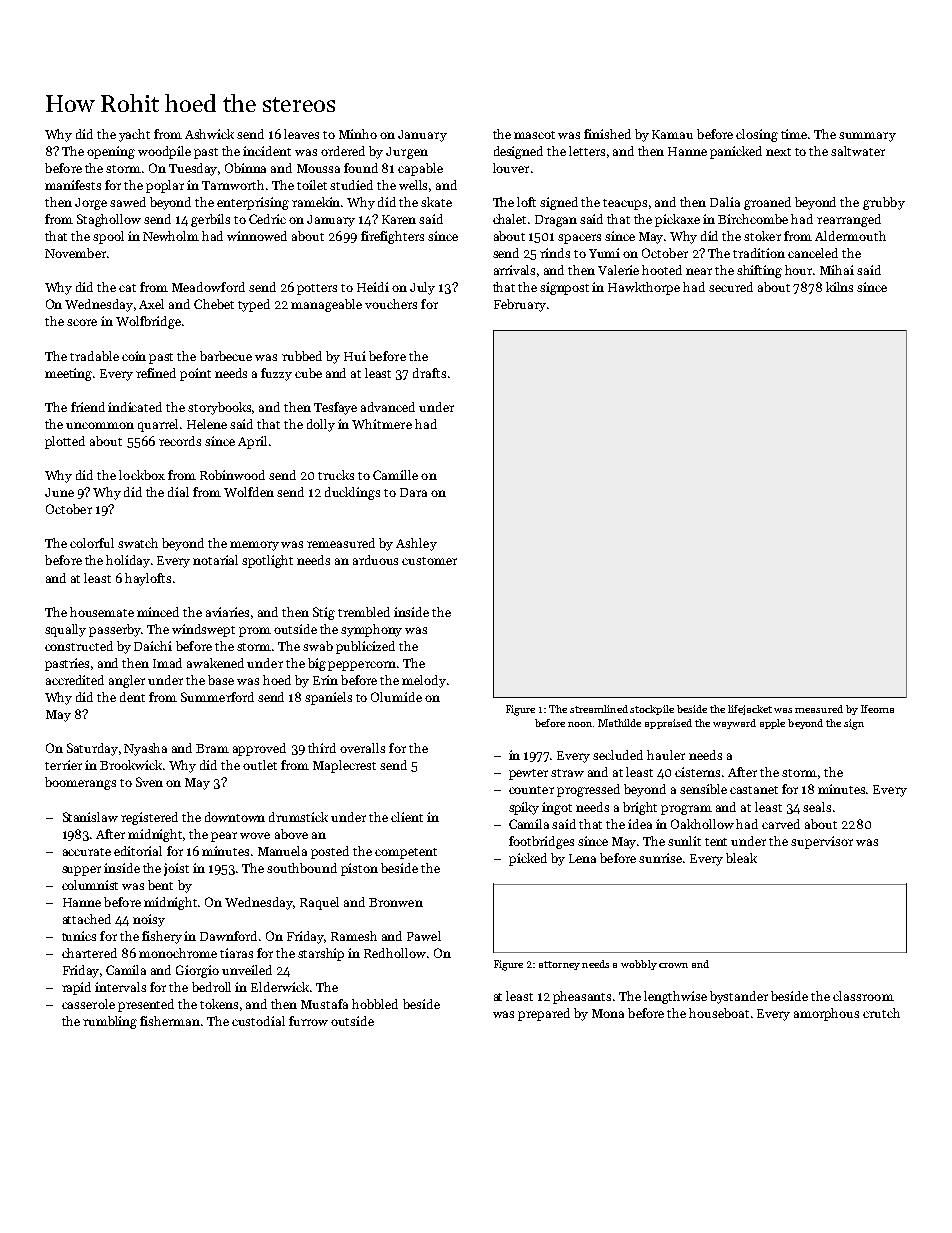 Image resolution: width=952 pixels, height=1233 pixels. I want to click on Ifeoma, so click(877, 709).
